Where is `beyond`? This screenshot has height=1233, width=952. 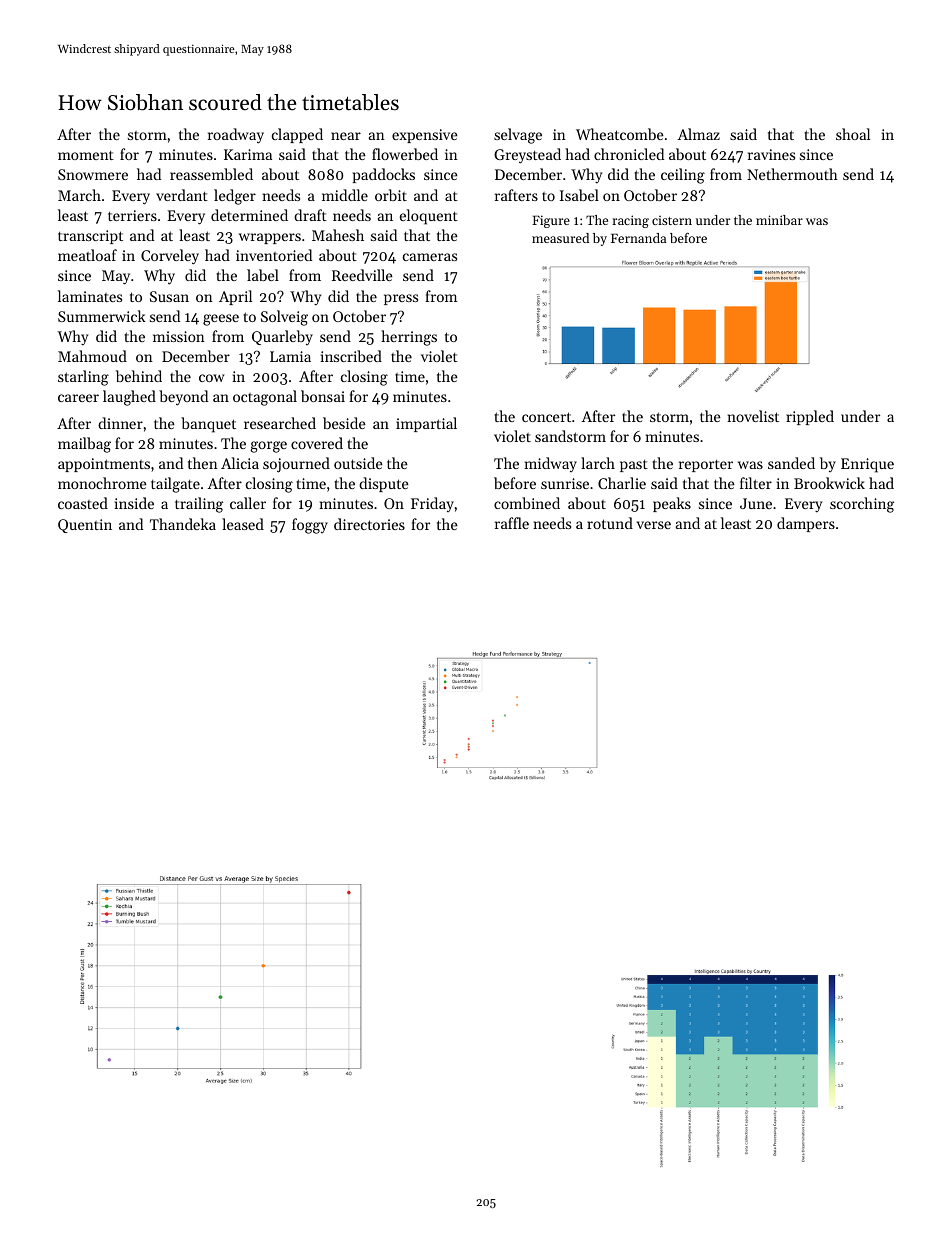 beyond is located at coordinates (183, 398).
